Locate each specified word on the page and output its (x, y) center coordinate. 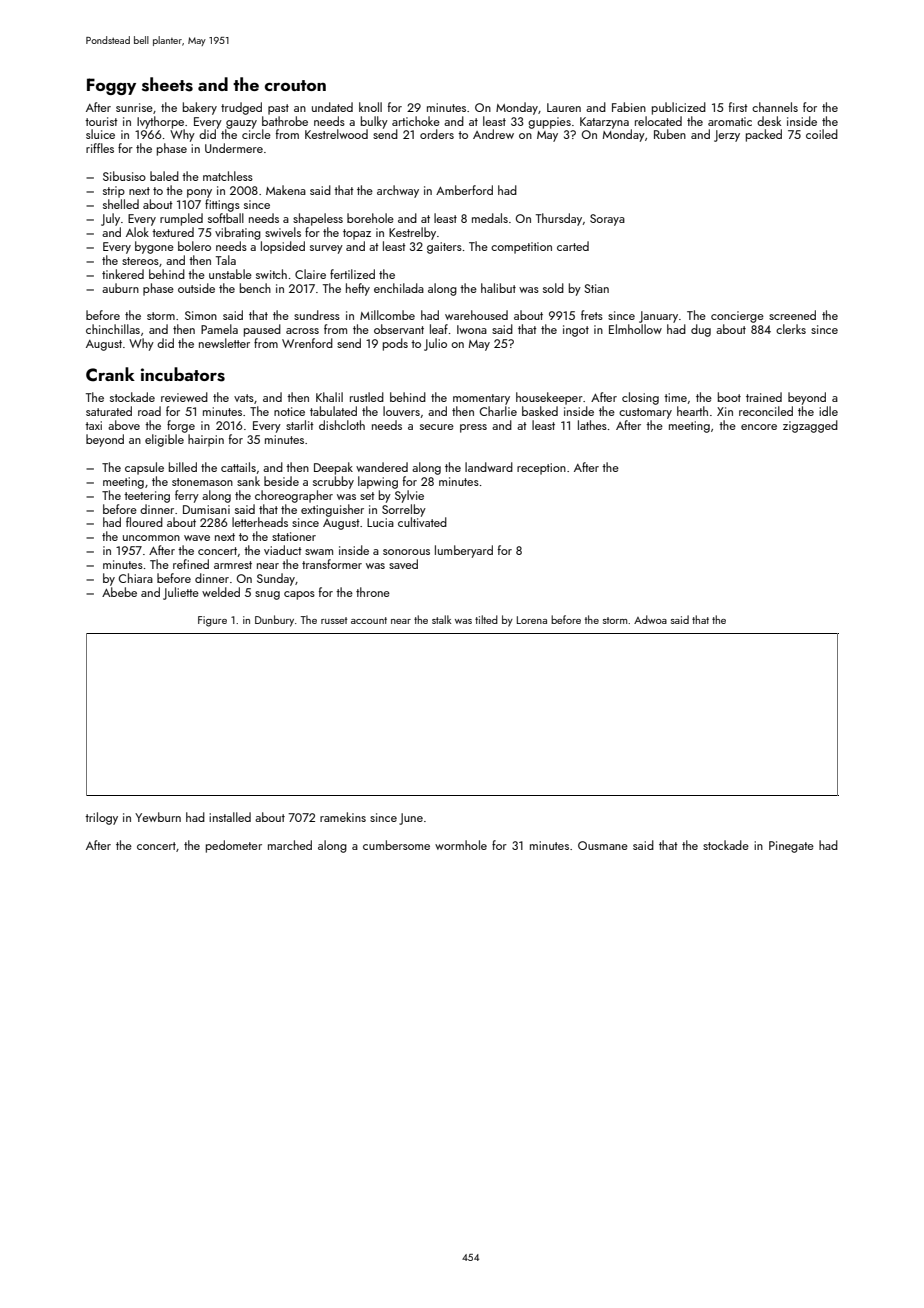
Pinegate (791, 847)
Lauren (564, 107)
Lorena (532, 620)
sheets (167, 84)
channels (775, 107)
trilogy (101, 818)
